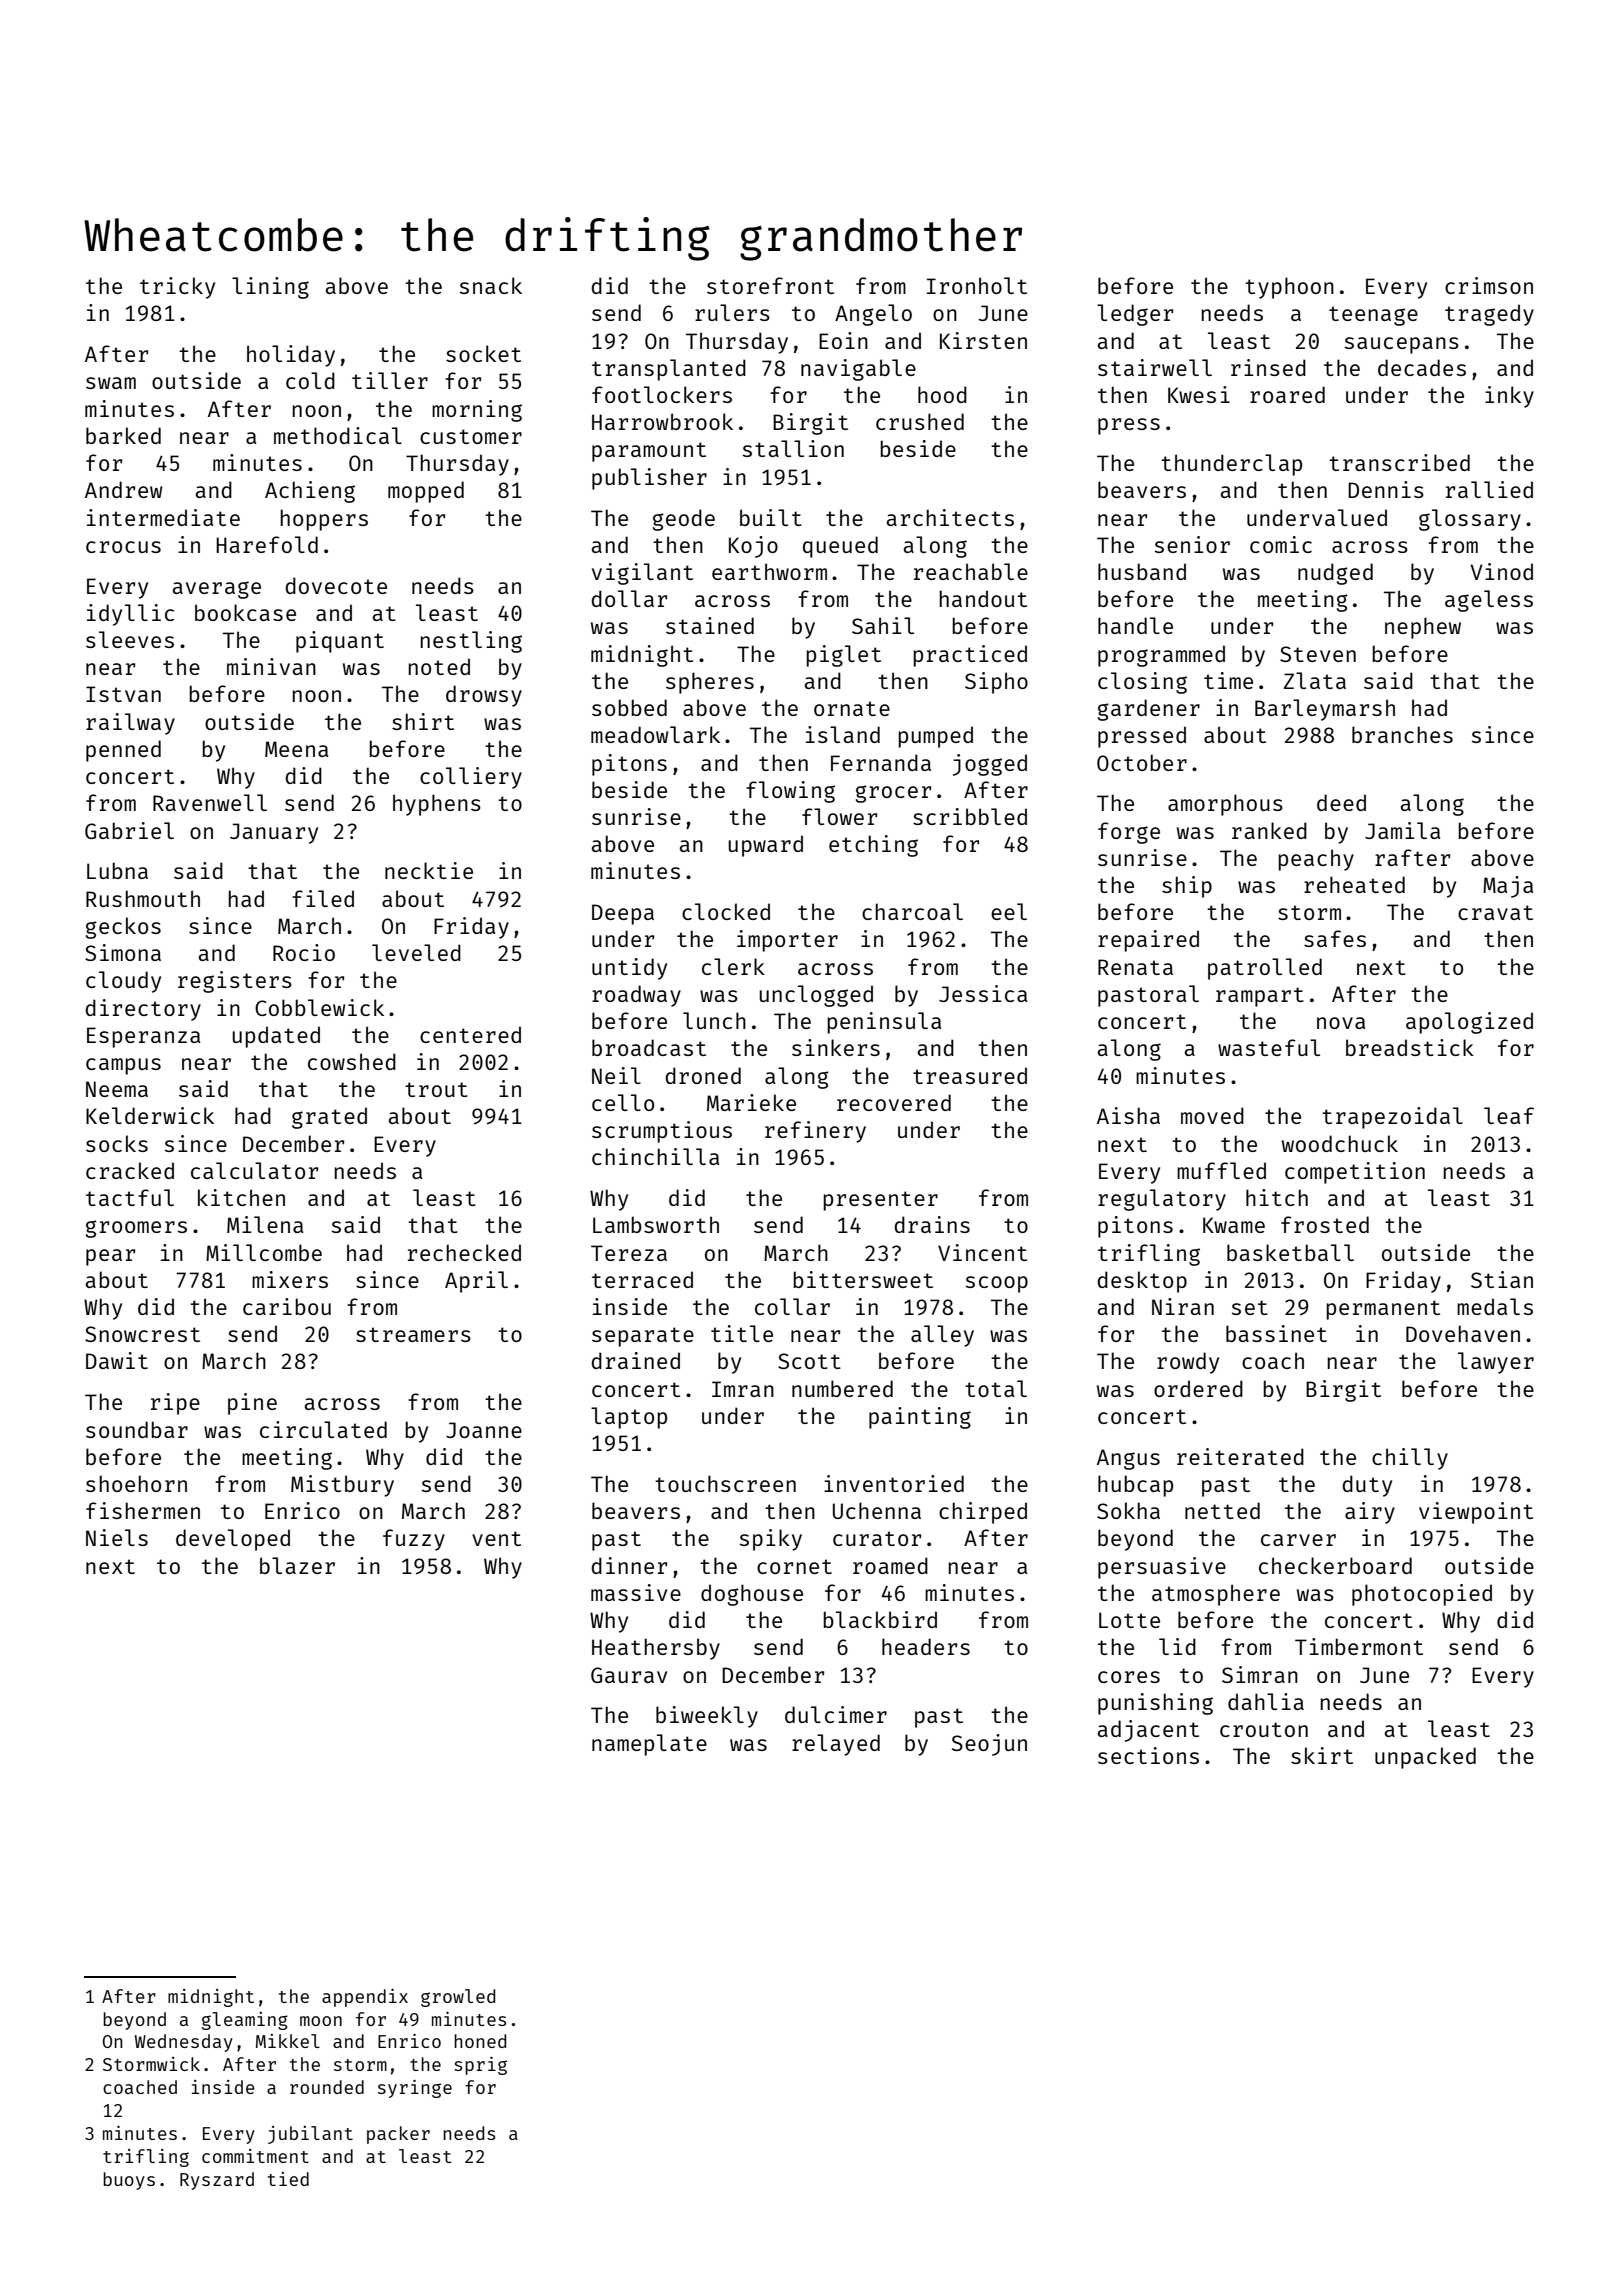  I want to click on teenage, so click(1373, 316).
